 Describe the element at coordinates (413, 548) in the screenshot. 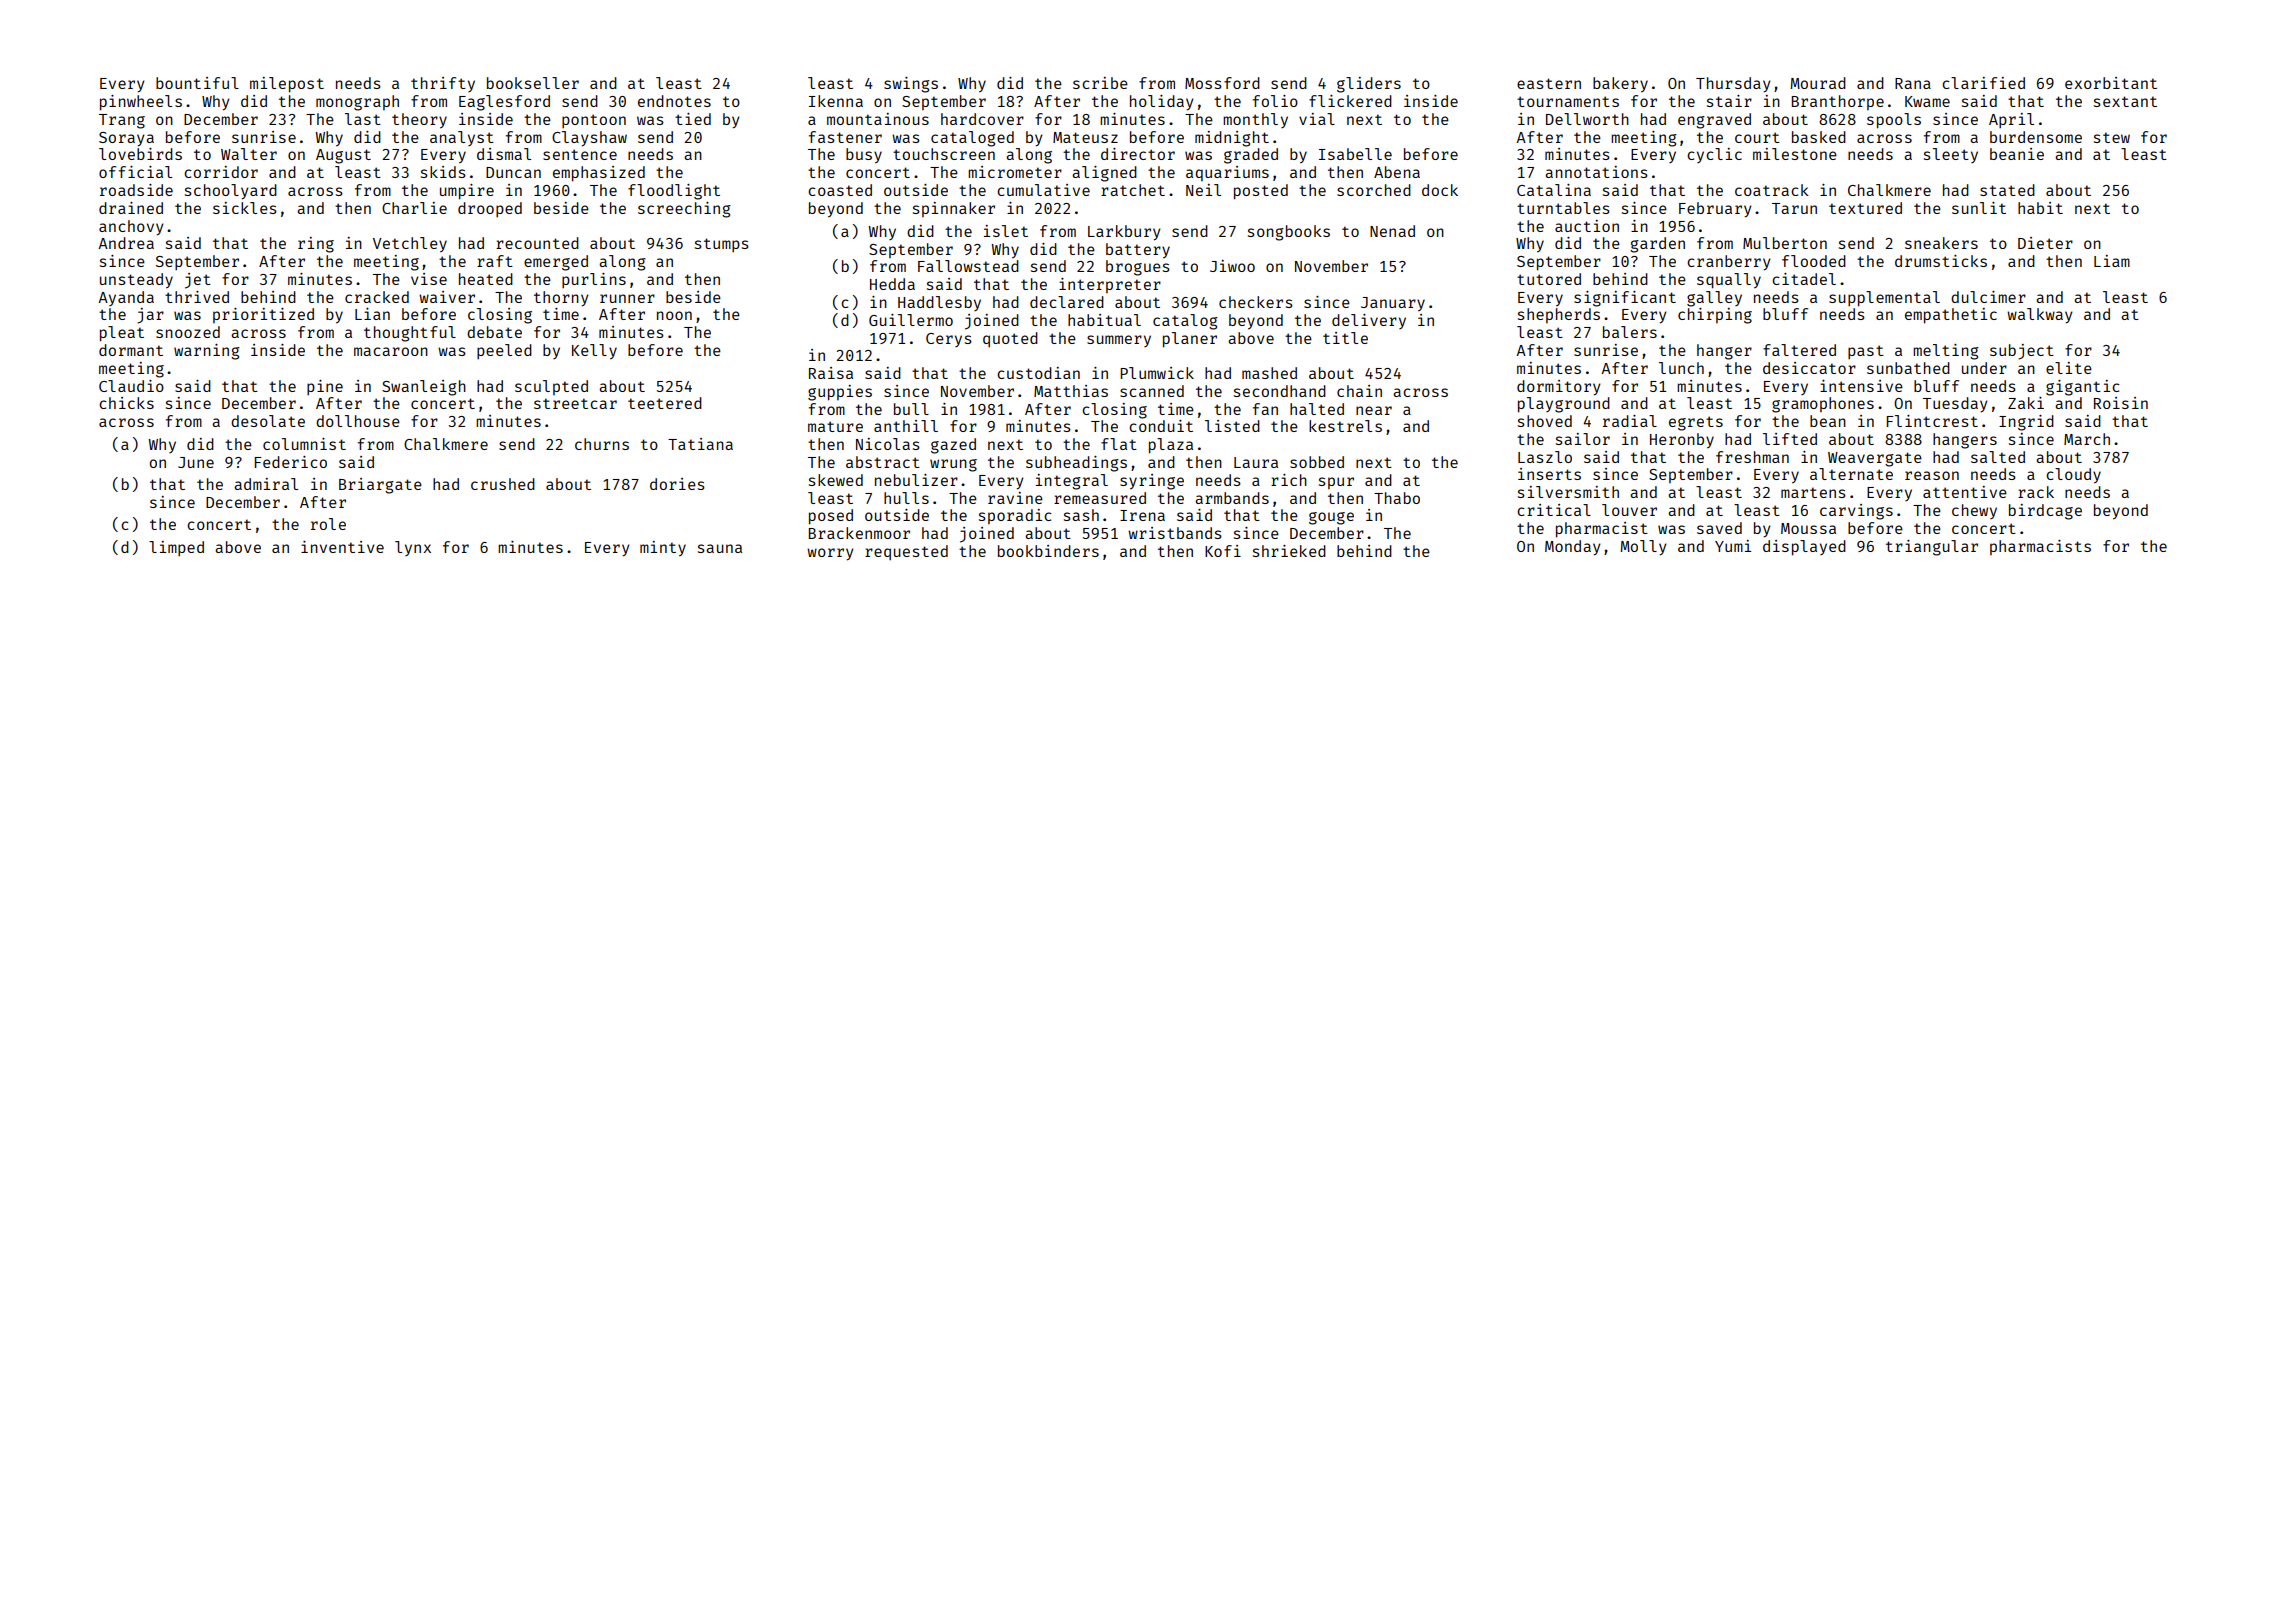

I see `lynx` at that location.
